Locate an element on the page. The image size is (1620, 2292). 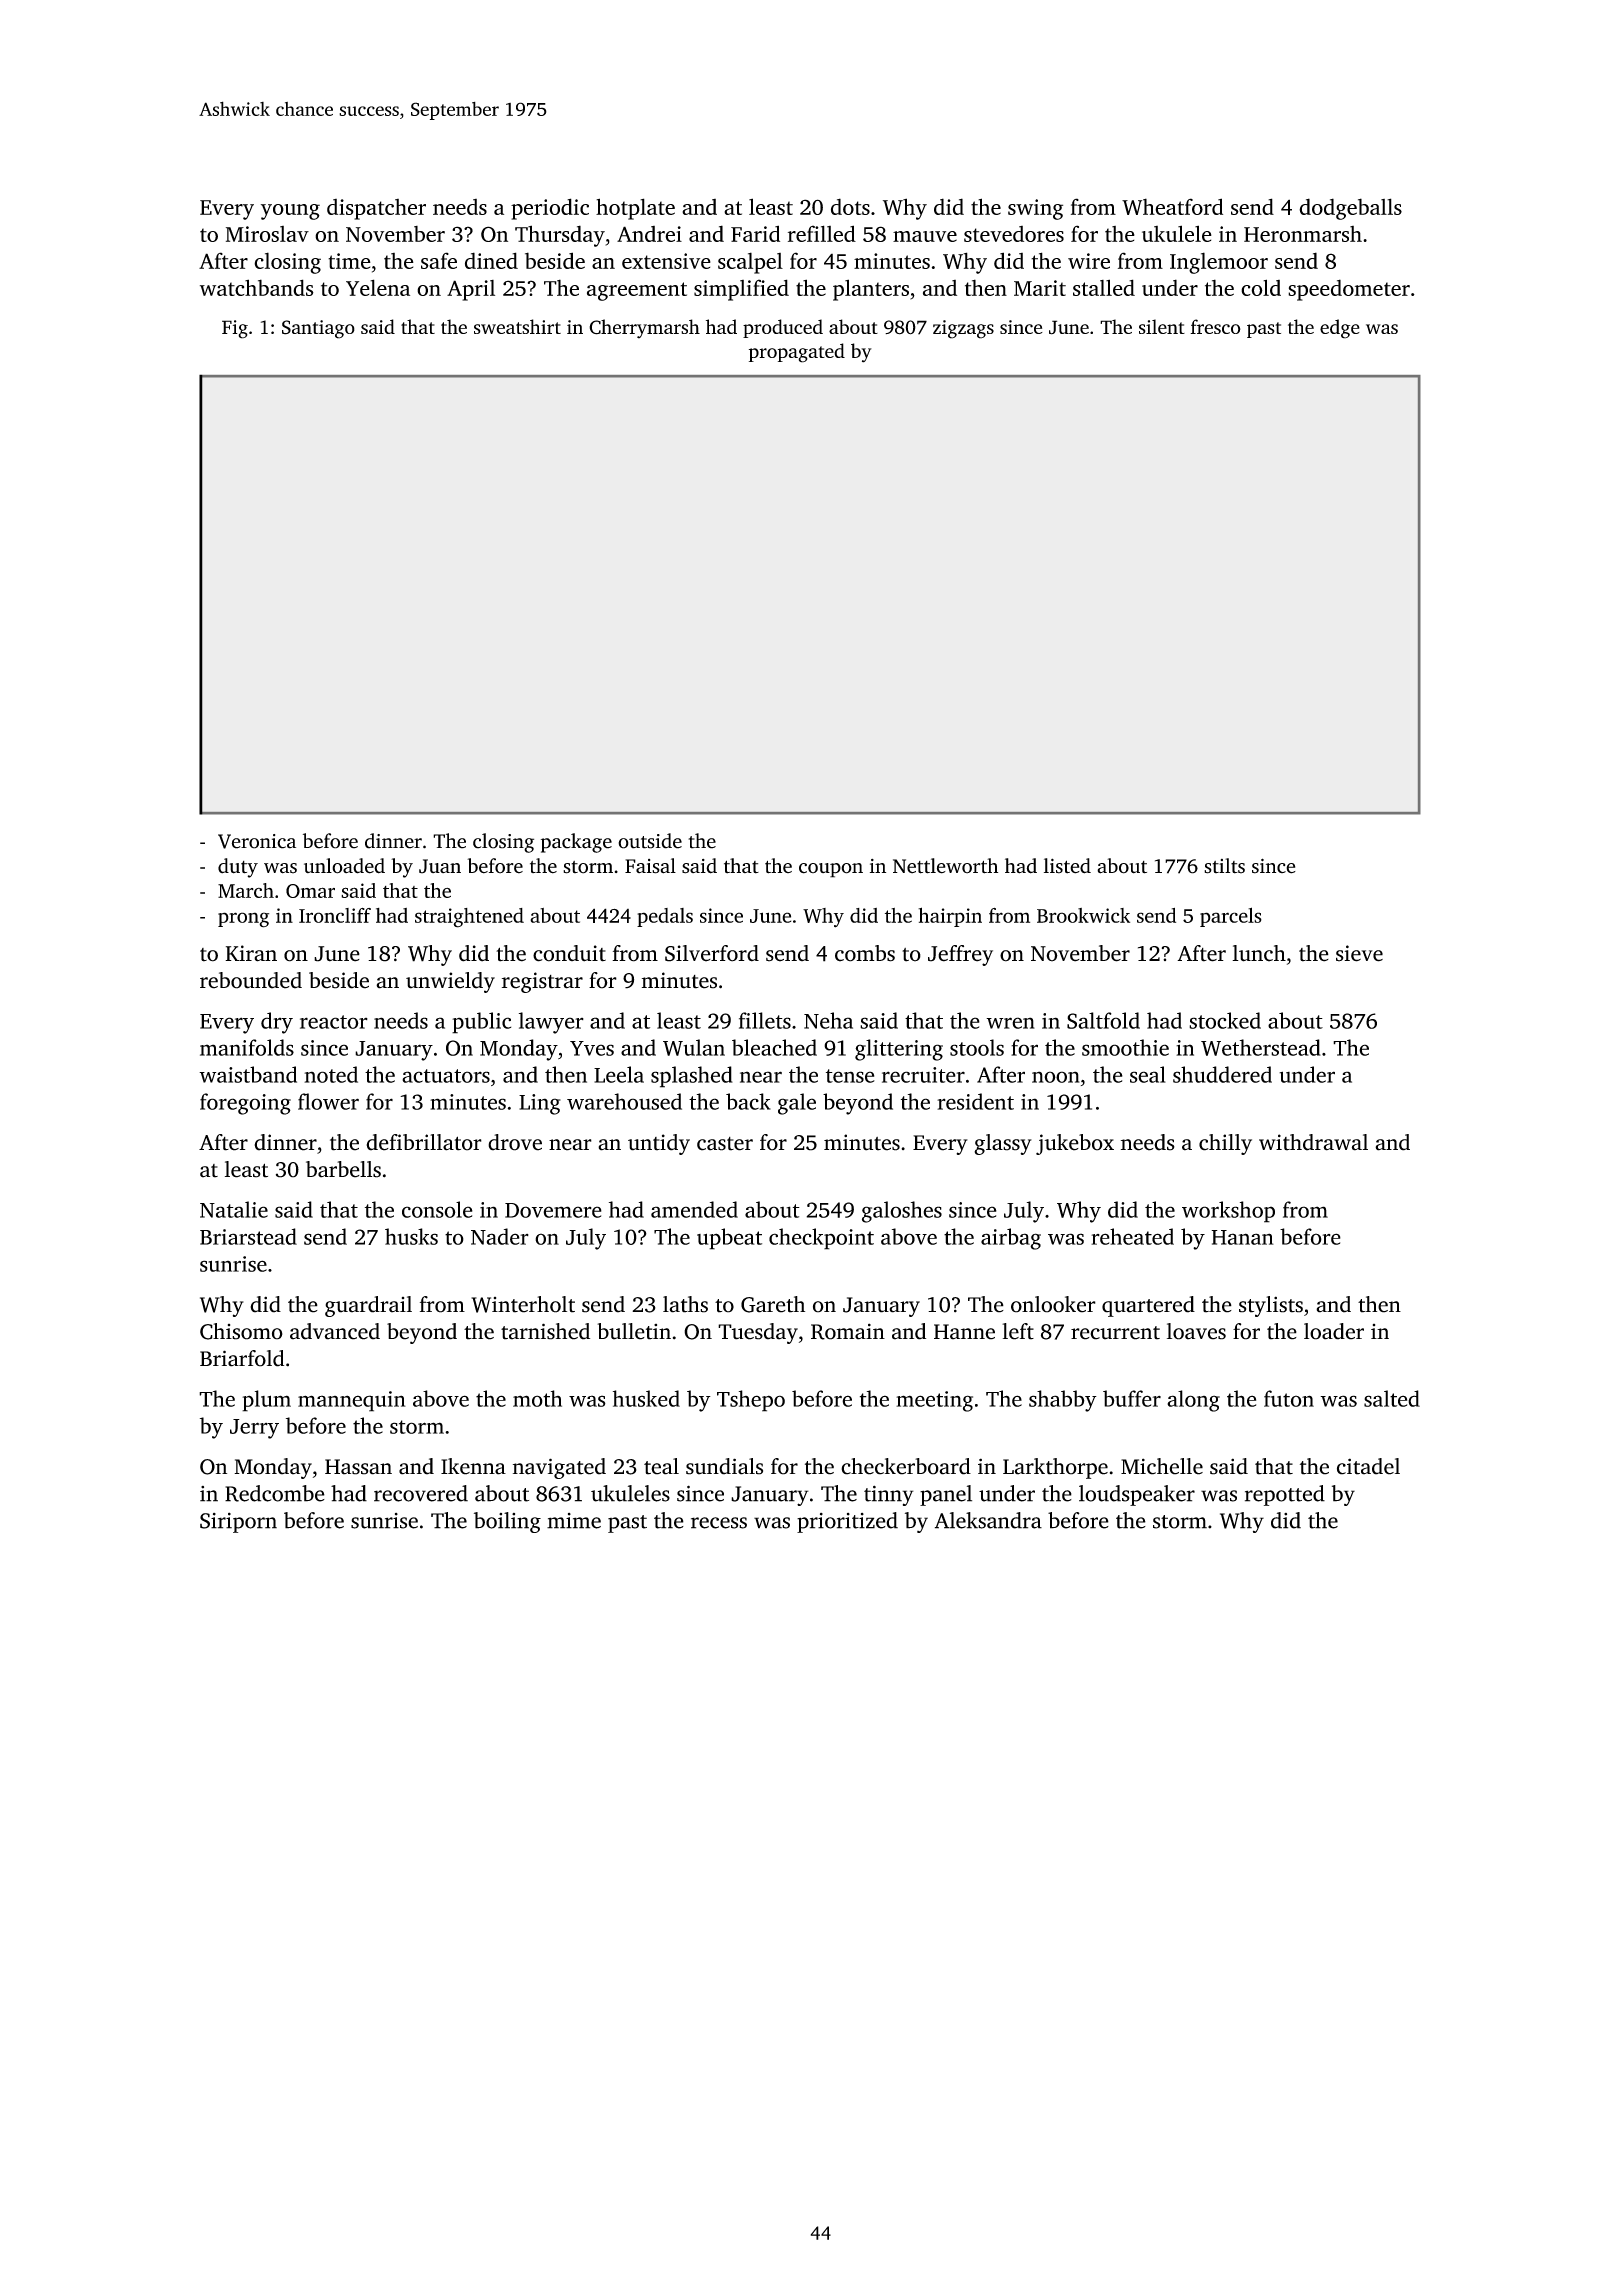
recovered is located at coordinates (421, 1493).
